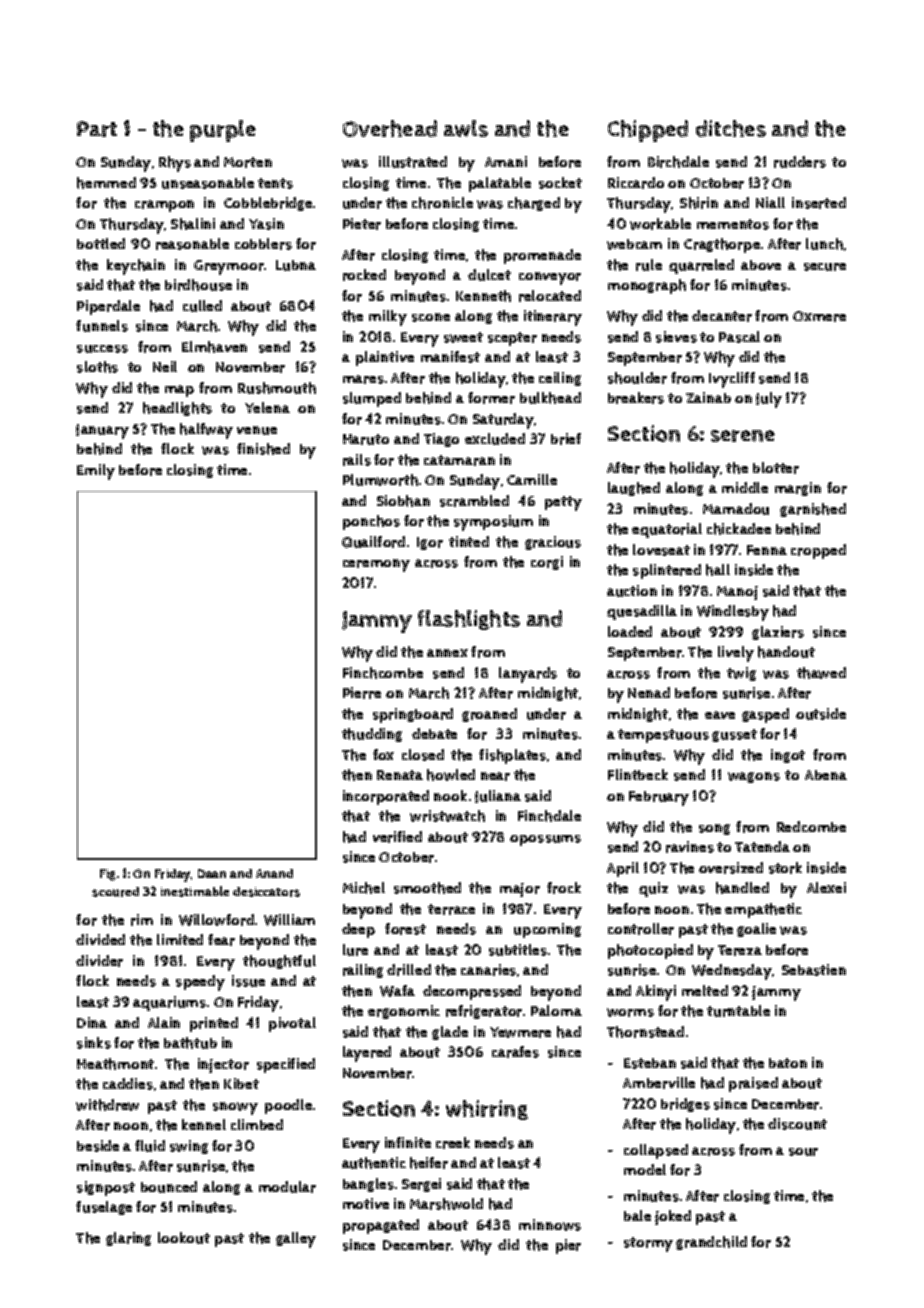 This screenshot has width=924, height=1308. I want to click on Daan, so click(212, 873).
